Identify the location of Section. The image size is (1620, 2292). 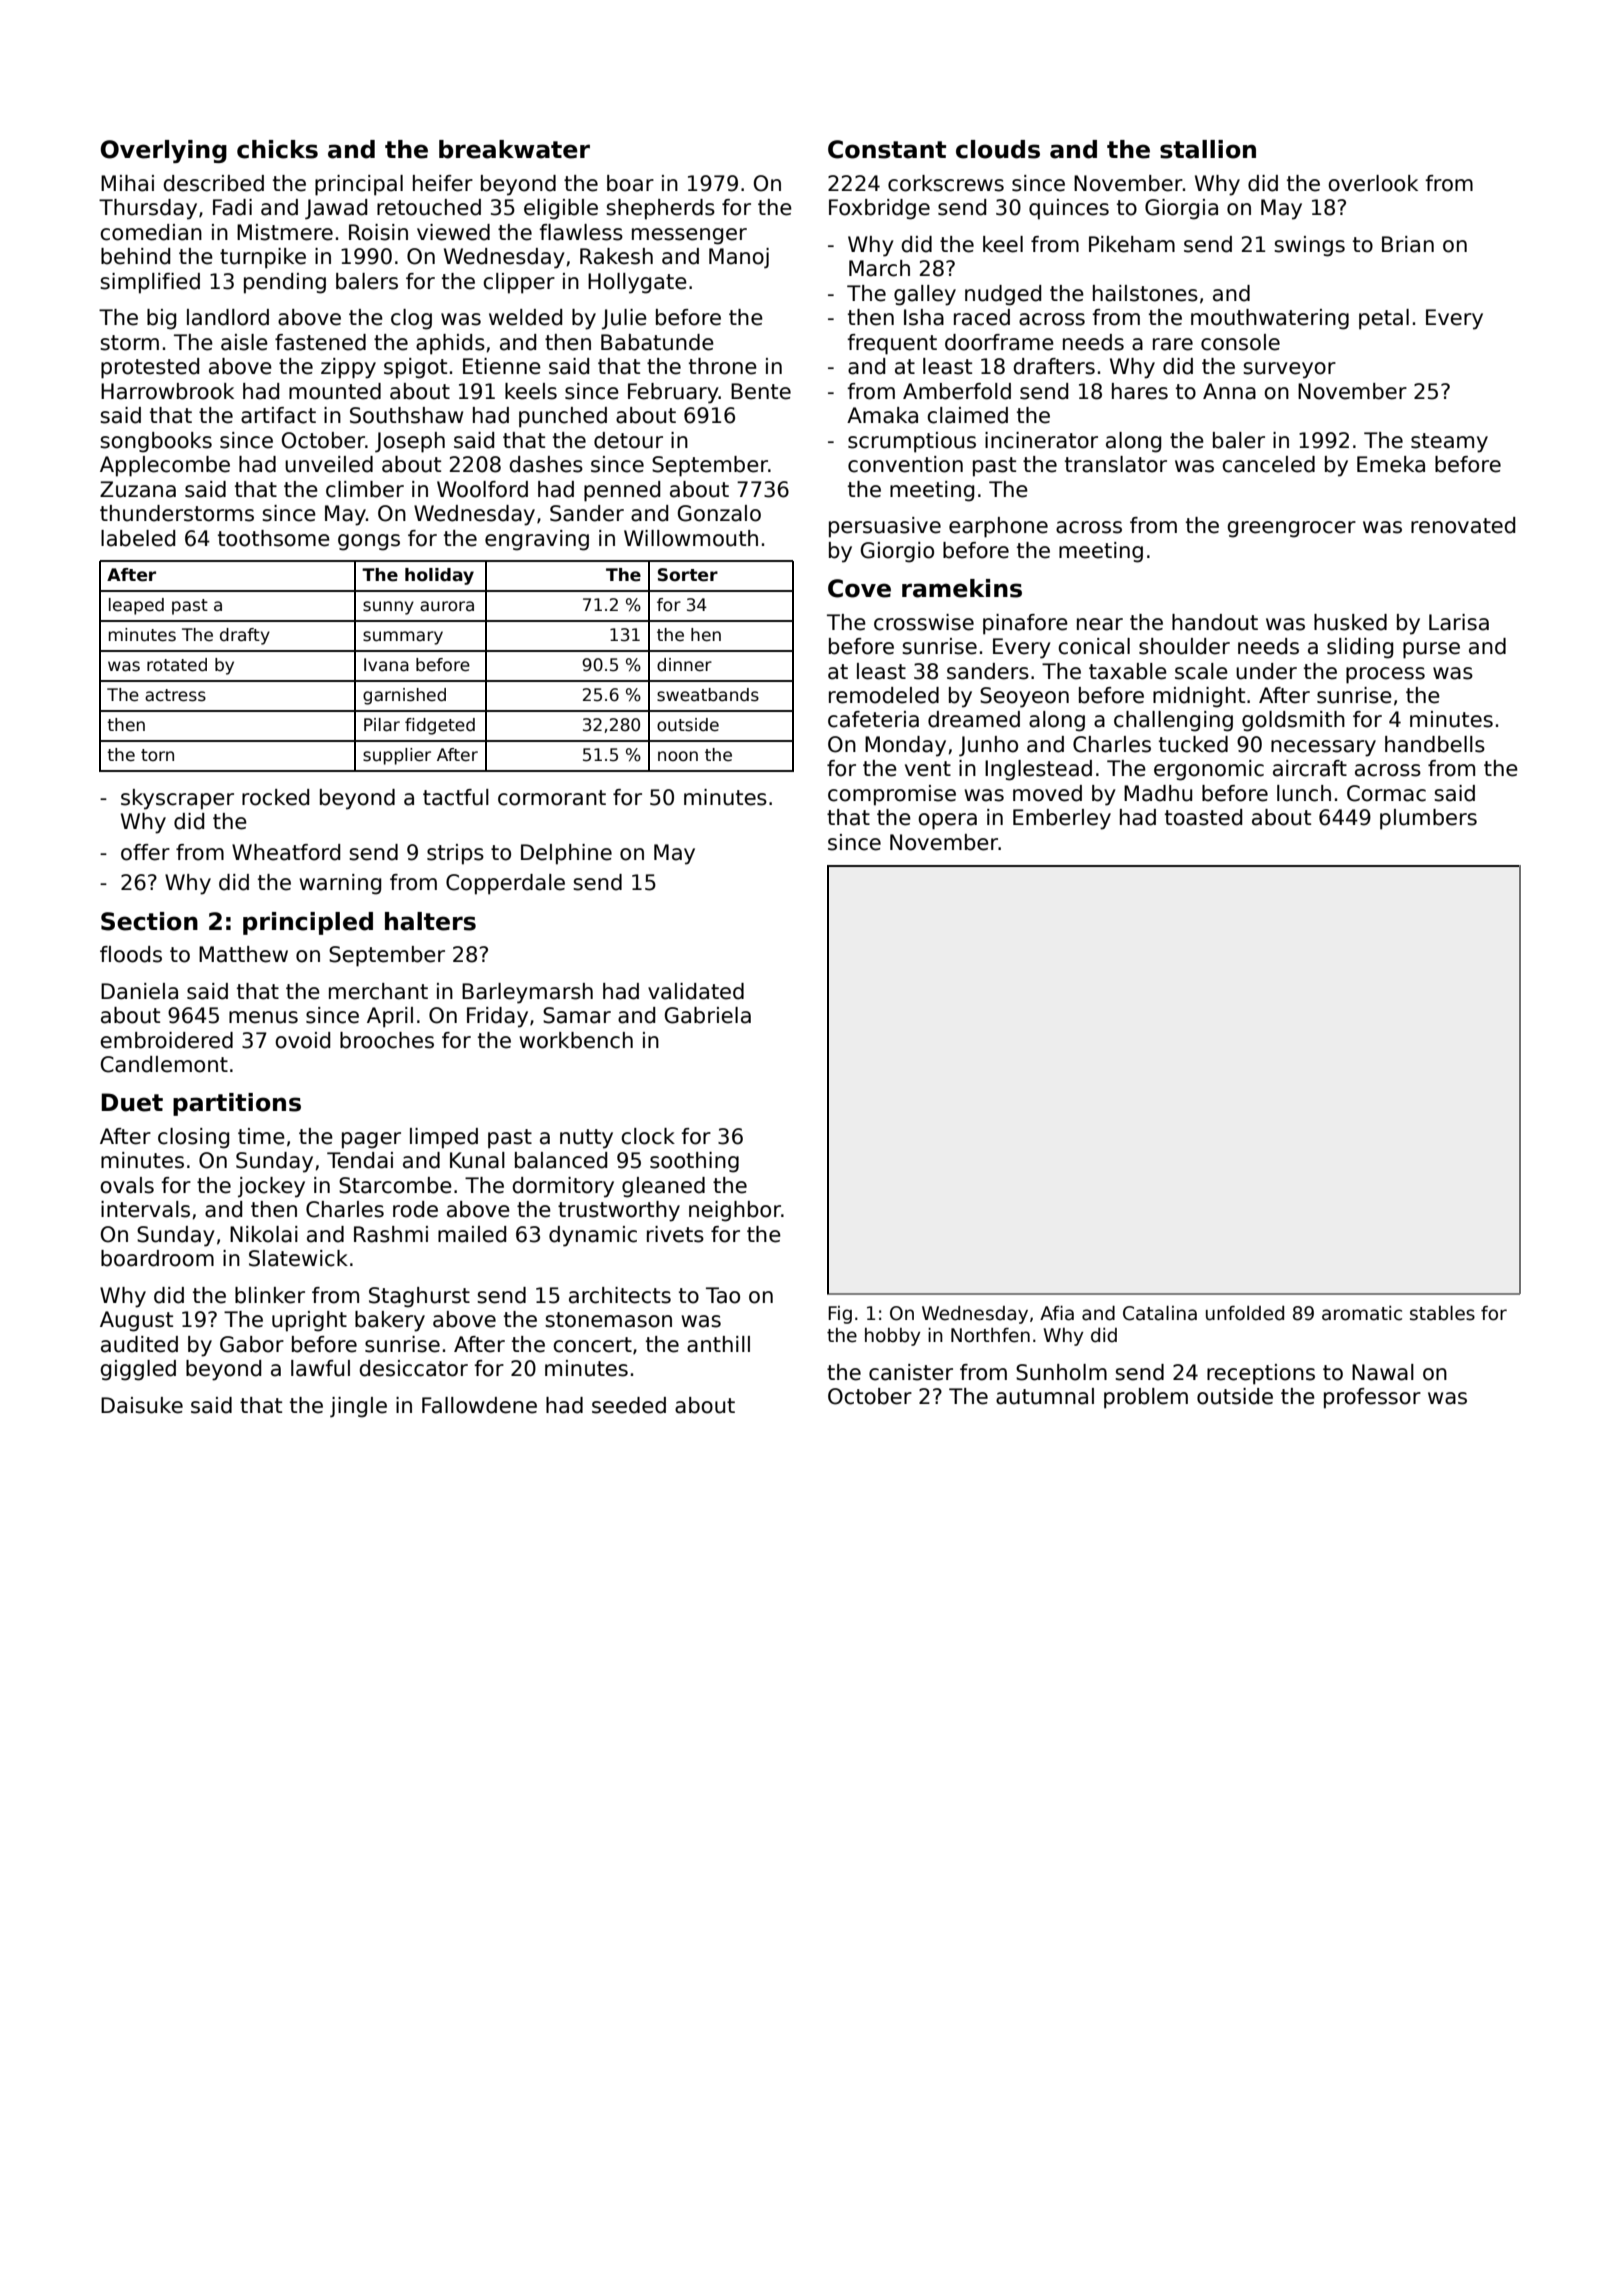
(149, 921).
